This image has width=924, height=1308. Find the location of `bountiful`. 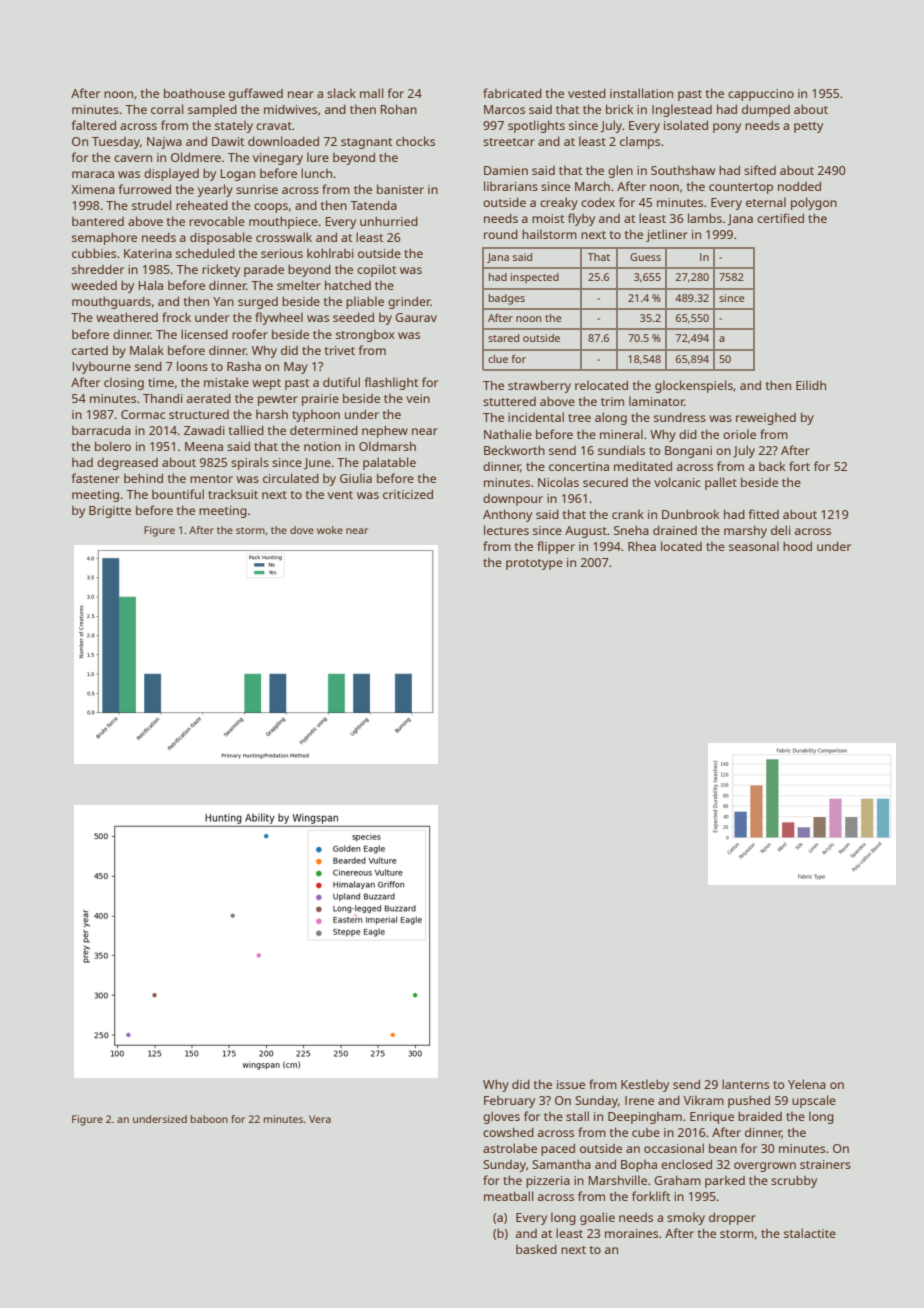

bountiful is located at coordinates (178, 494).
